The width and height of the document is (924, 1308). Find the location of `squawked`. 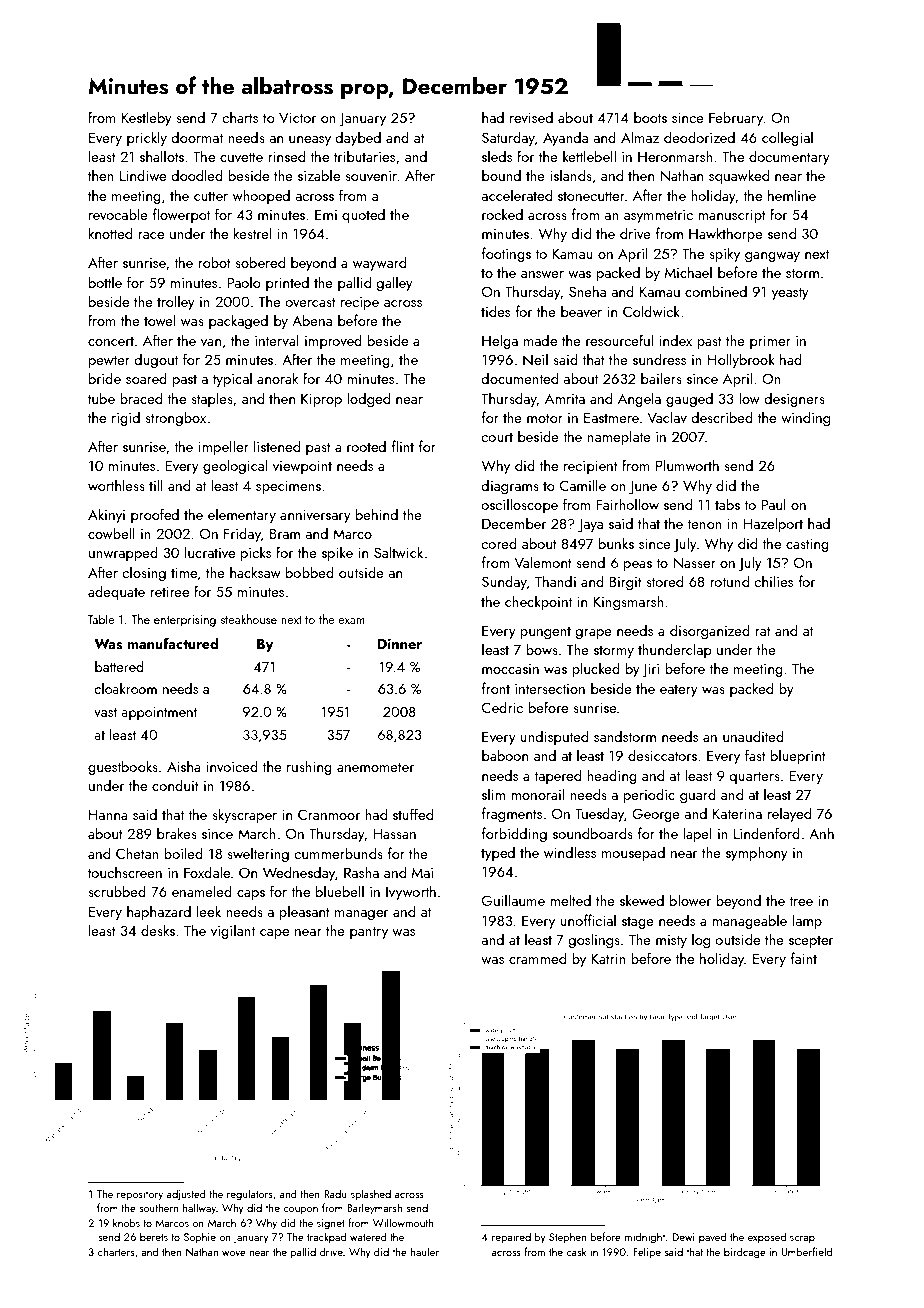

squawked is located at coordinates (739, 176).
